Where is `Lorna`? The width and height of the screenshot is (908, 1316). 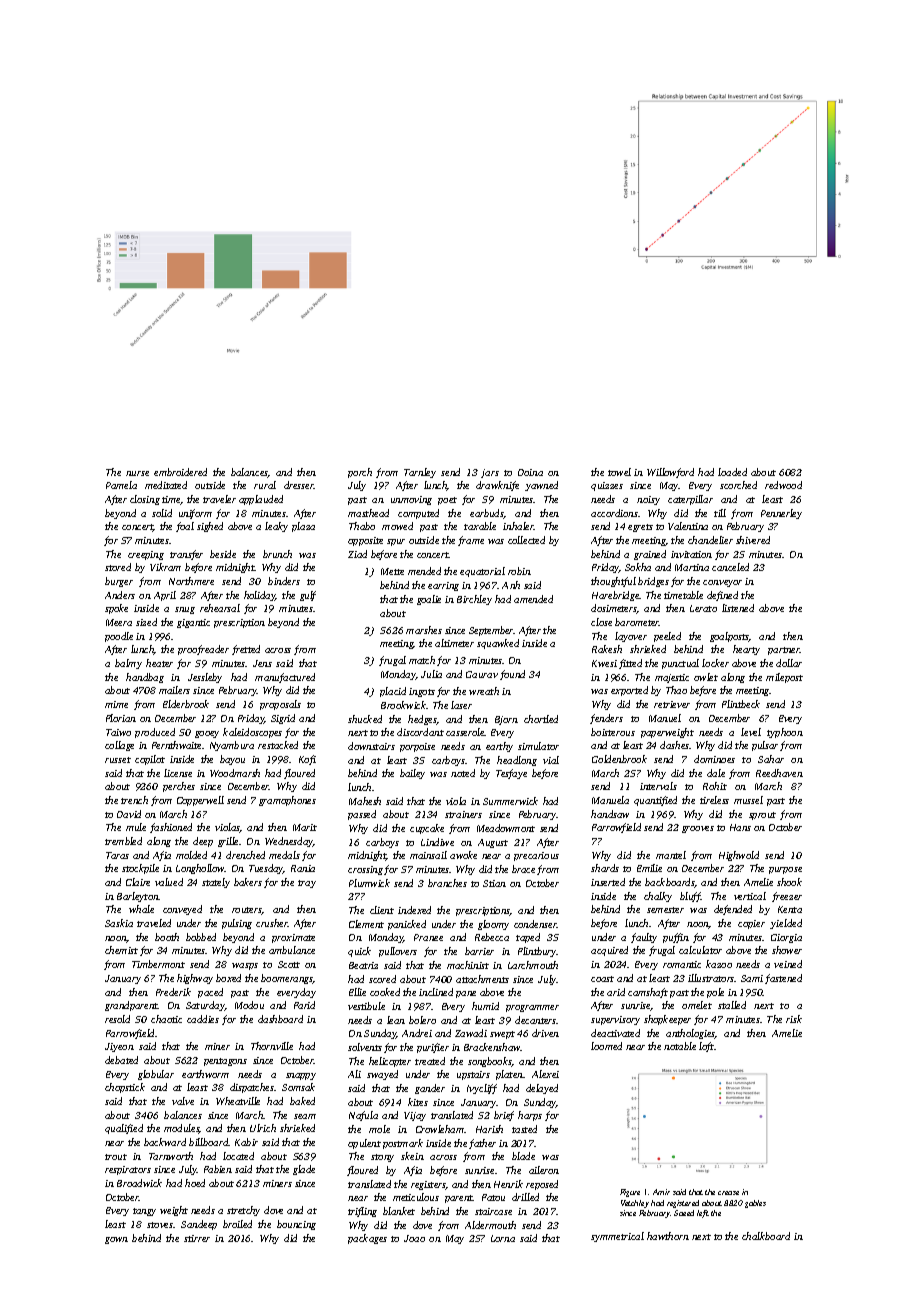 Lorna is located at coordinates (503, 1238).
